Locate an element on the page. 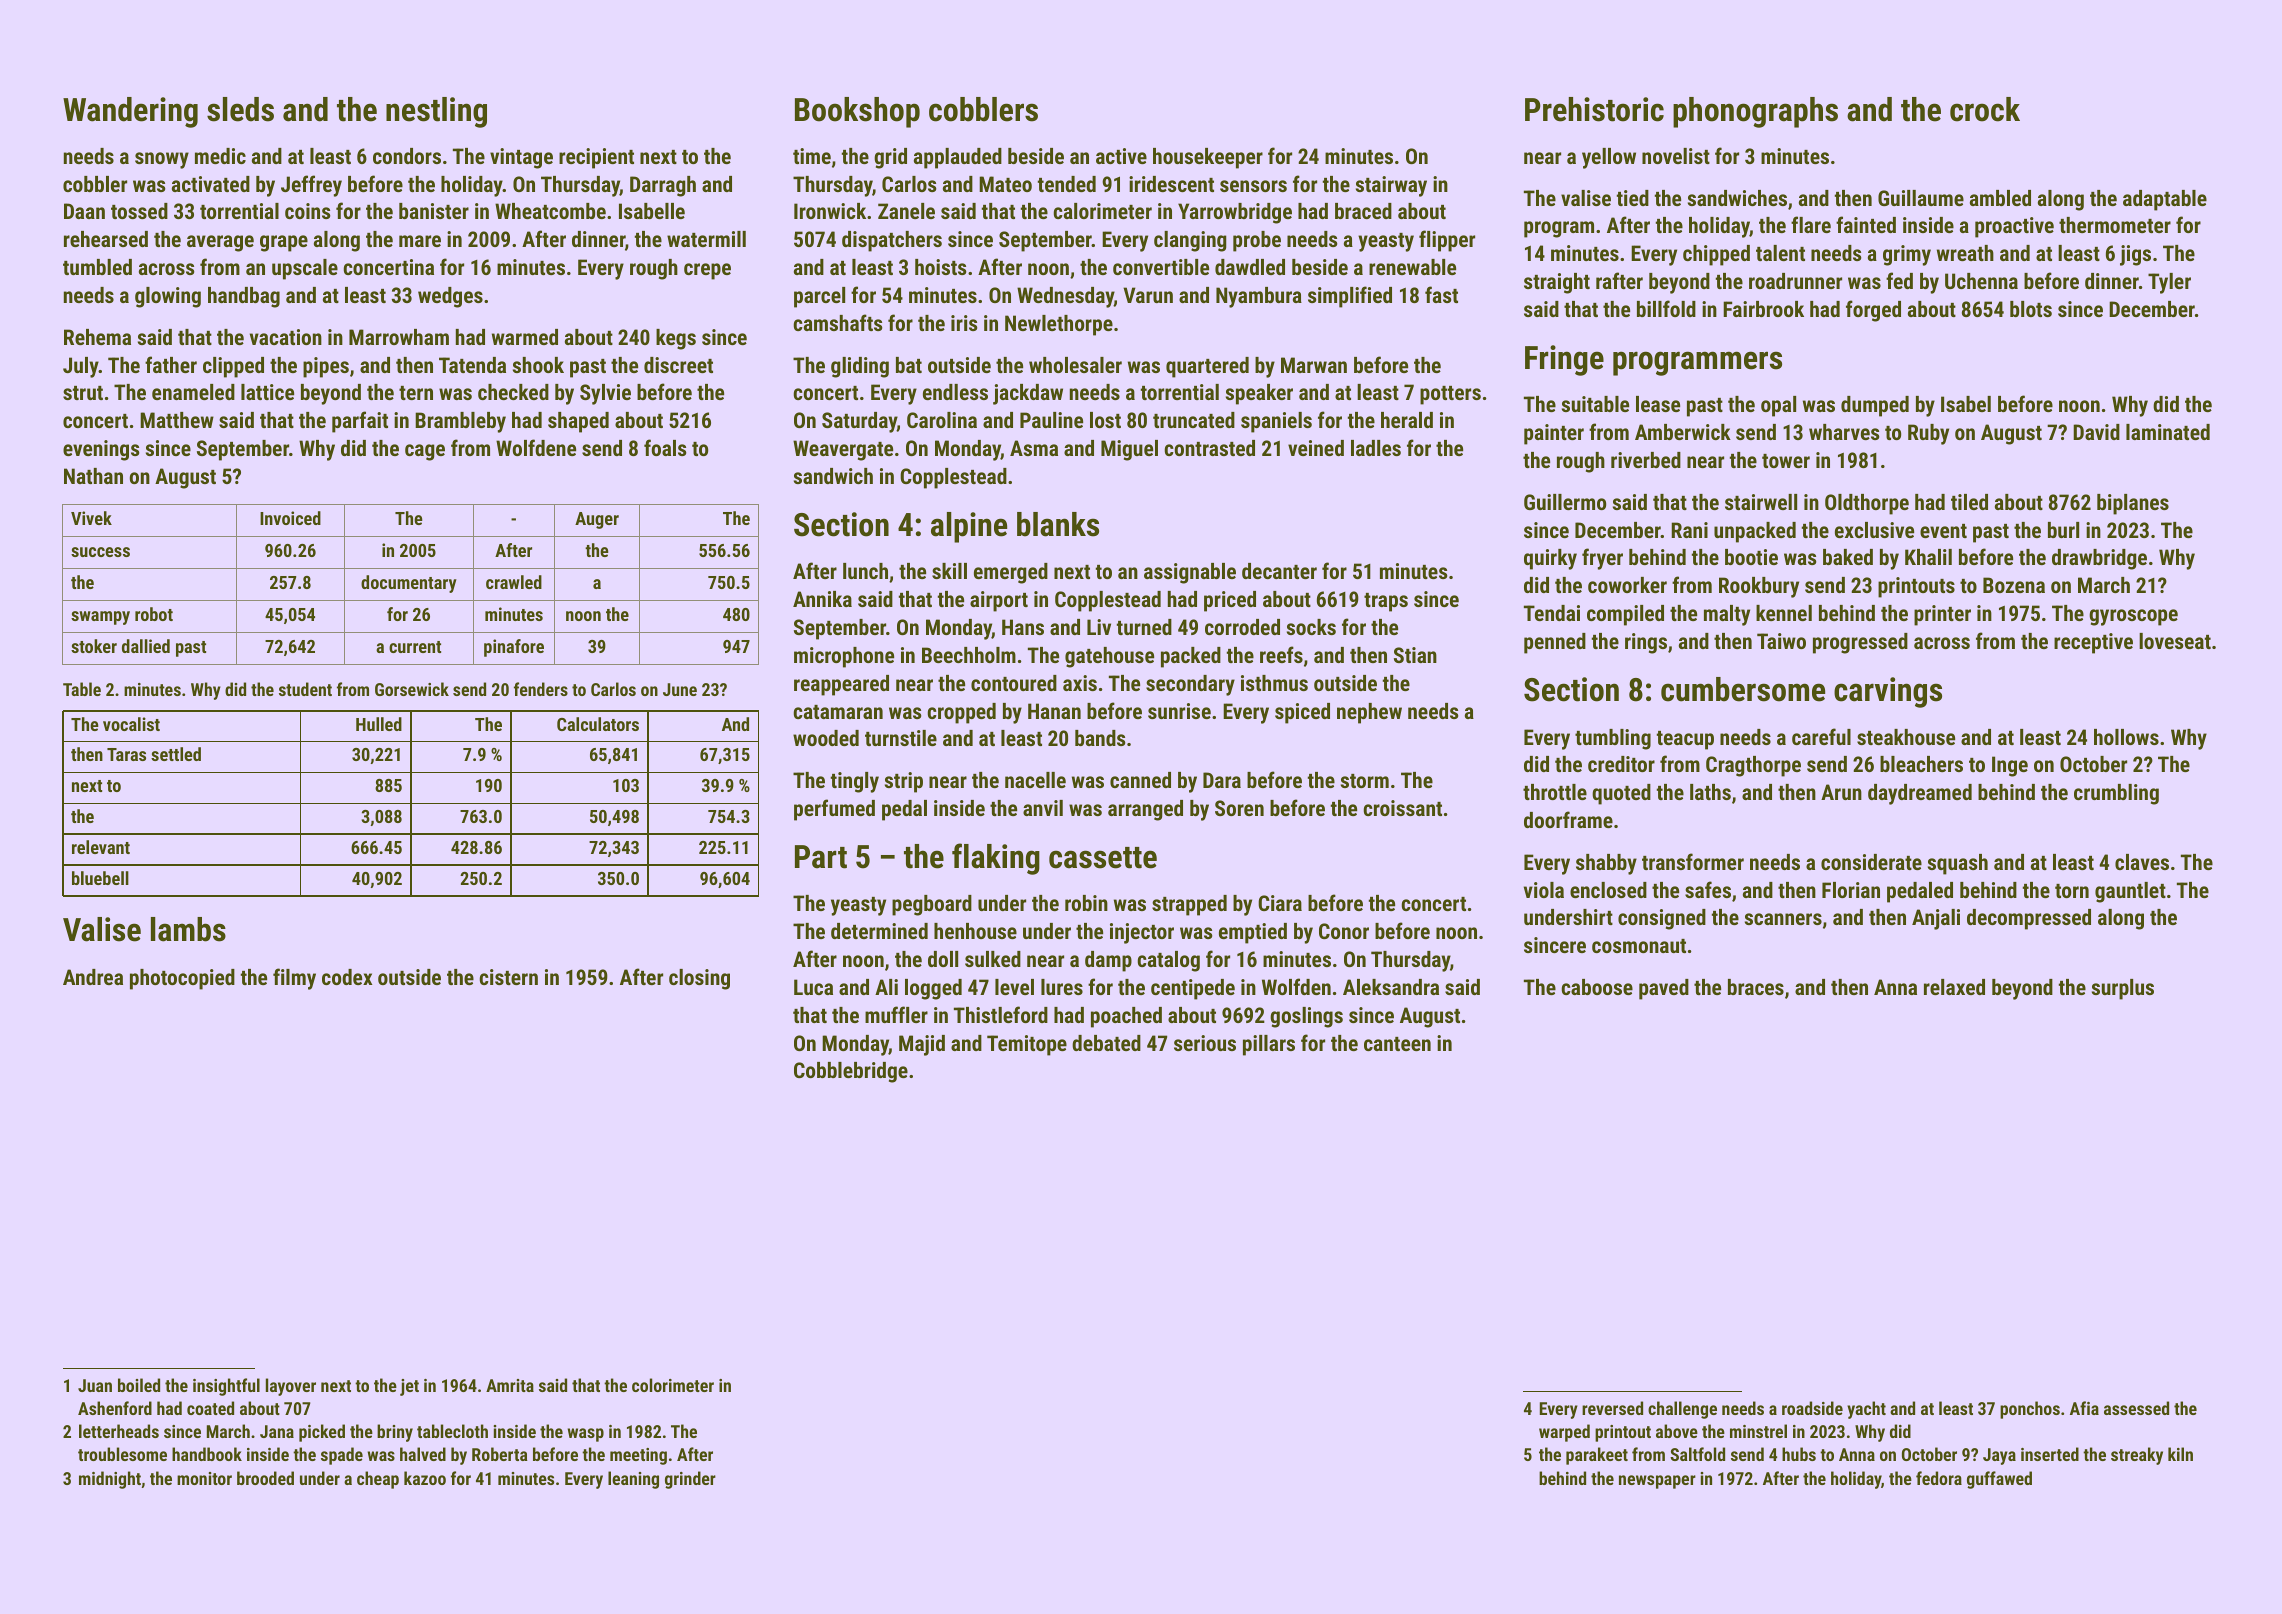 This image has height=1614, width=2282. letterheads is located at coordinates (119, 1431).
